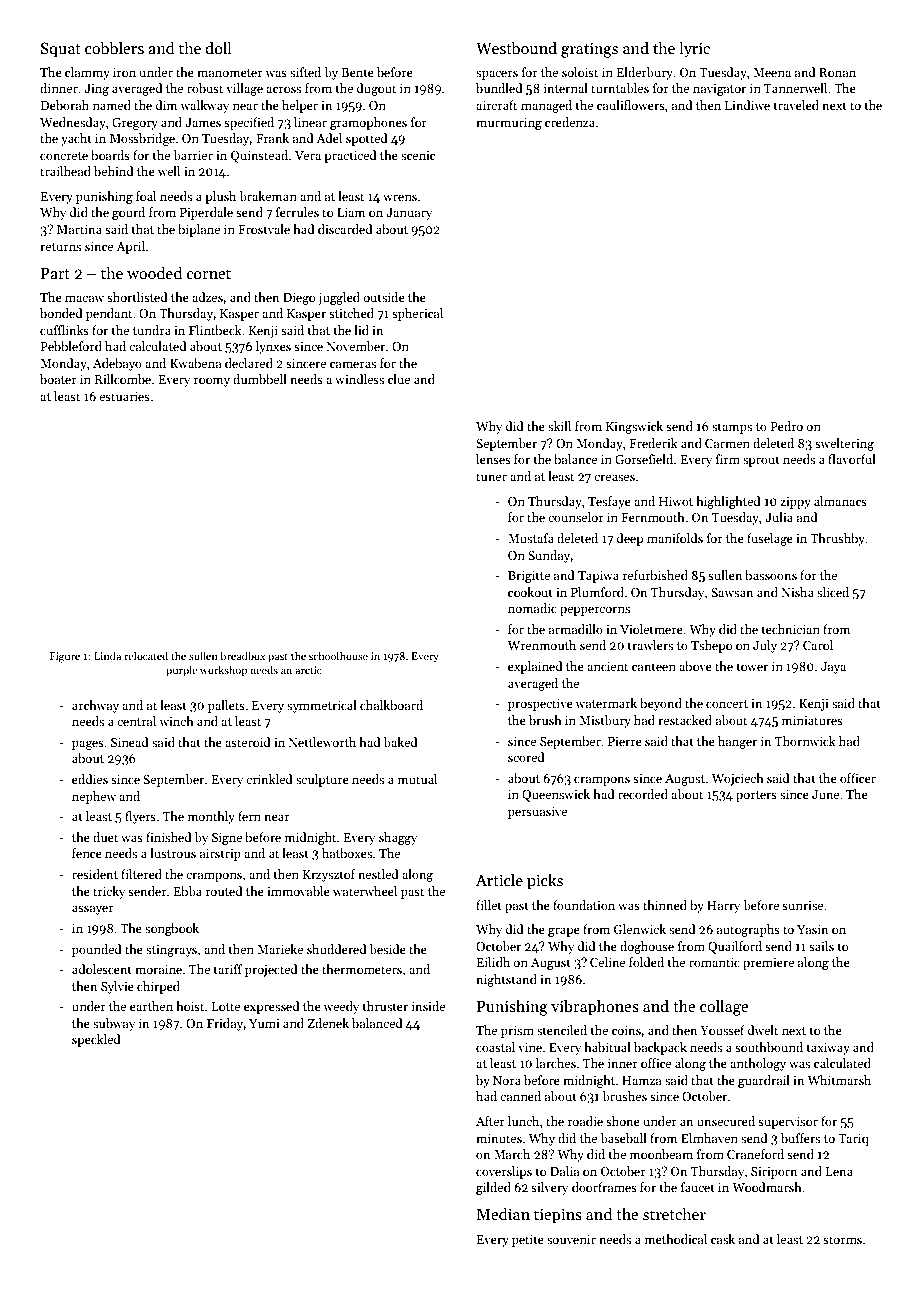 This screenshot has width=924, height=1308. What do you see at coordinates (802, 905) in the screenshot?
I see `sunrise` at bounding box center [802, 905].
